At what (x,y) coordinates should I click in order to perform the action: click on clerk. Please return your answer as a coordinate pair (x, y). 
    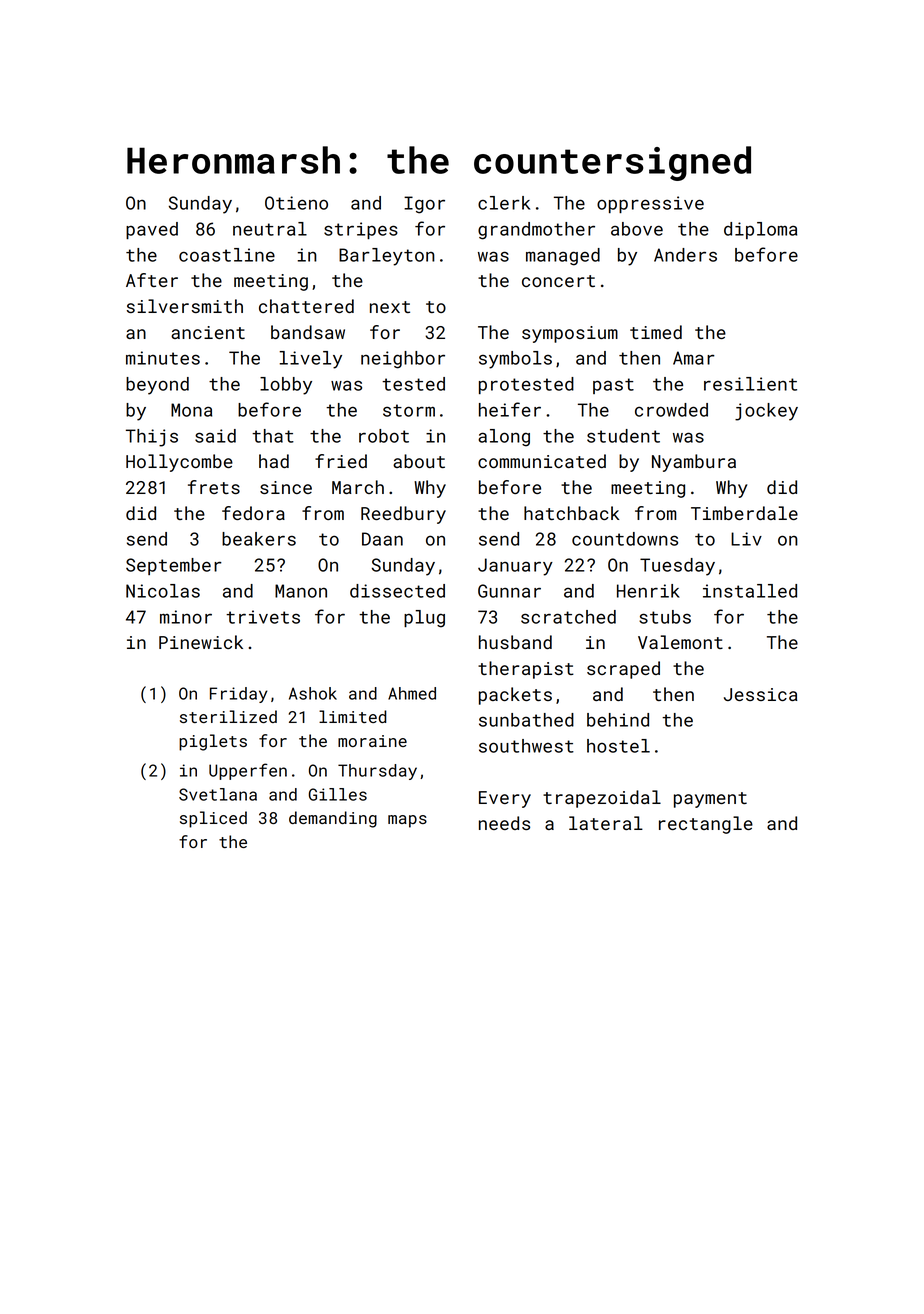
    Looking at the image, I should click on (504, 203).
